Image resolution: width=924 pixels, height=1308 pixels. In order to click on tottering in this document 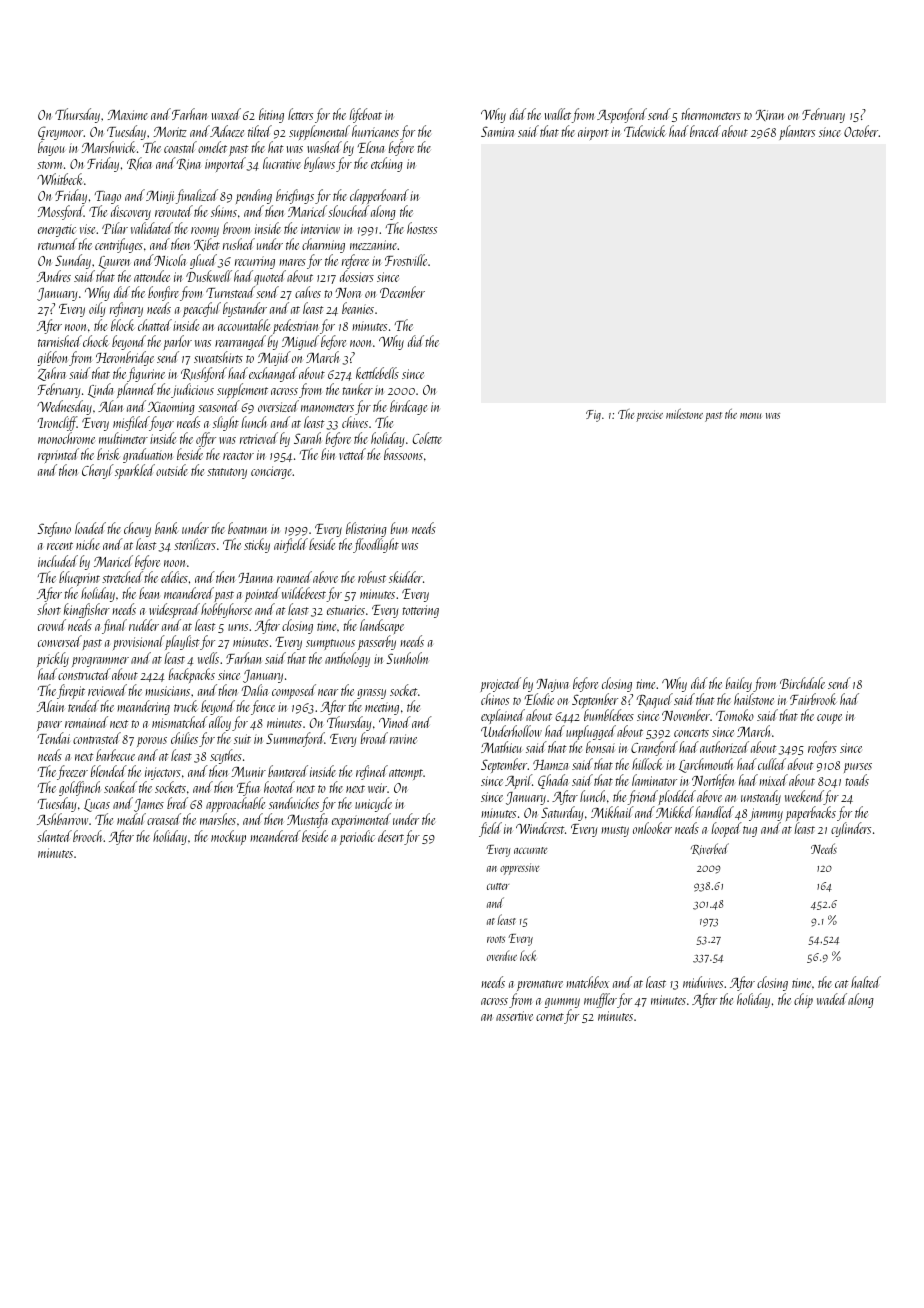, I will do `click(420, 611)`.
